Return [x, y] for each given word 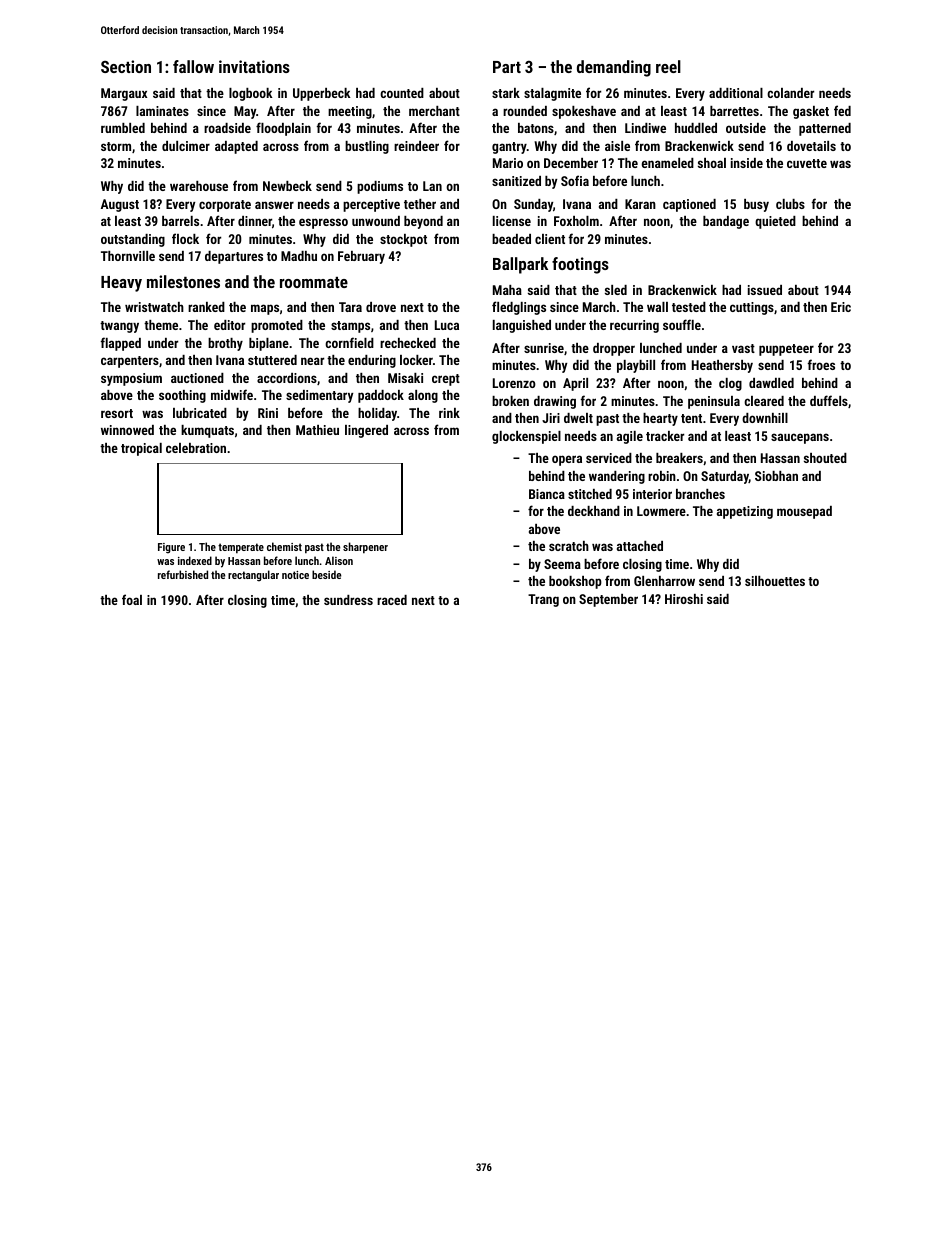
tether [420, 204]
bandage [726, 222]
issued [765, 290]
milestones [183, 281]
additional [736, 93]
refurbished [183, 574]
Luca [447, 325]
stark [506, 93]
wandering [617, 477]
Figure [171, 548]
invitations [254, 66]
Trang [543, 600]
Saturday [725, 477]
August [120, 205]
